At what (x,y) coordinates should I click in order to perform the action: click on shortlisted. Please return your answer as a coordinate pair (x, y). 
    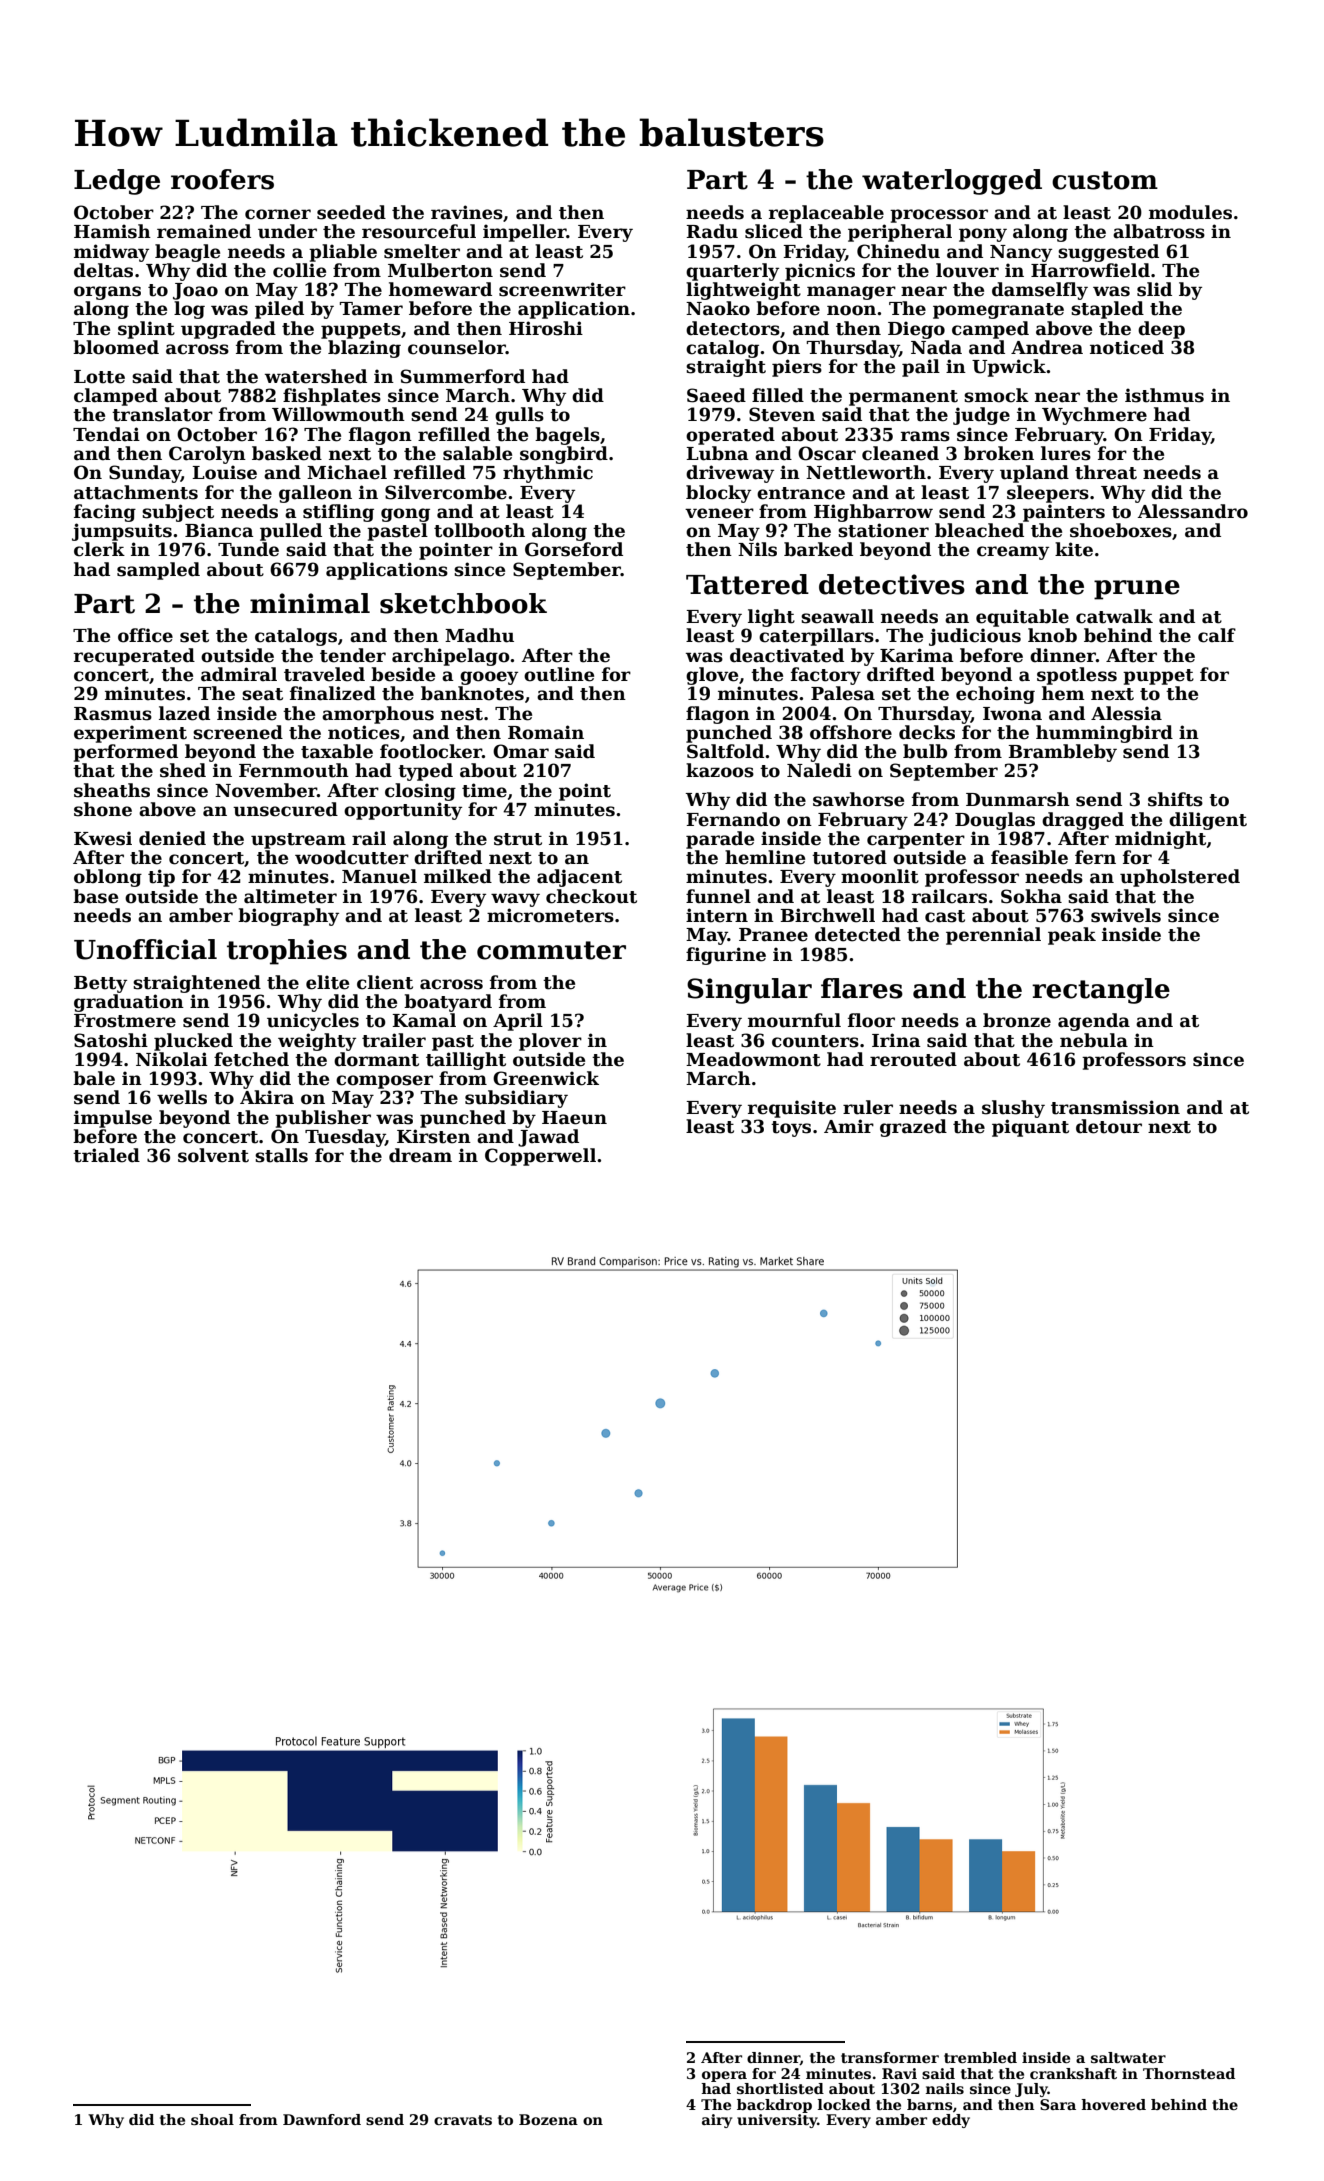
    Looking at the image, I should click on (780, 2088).
